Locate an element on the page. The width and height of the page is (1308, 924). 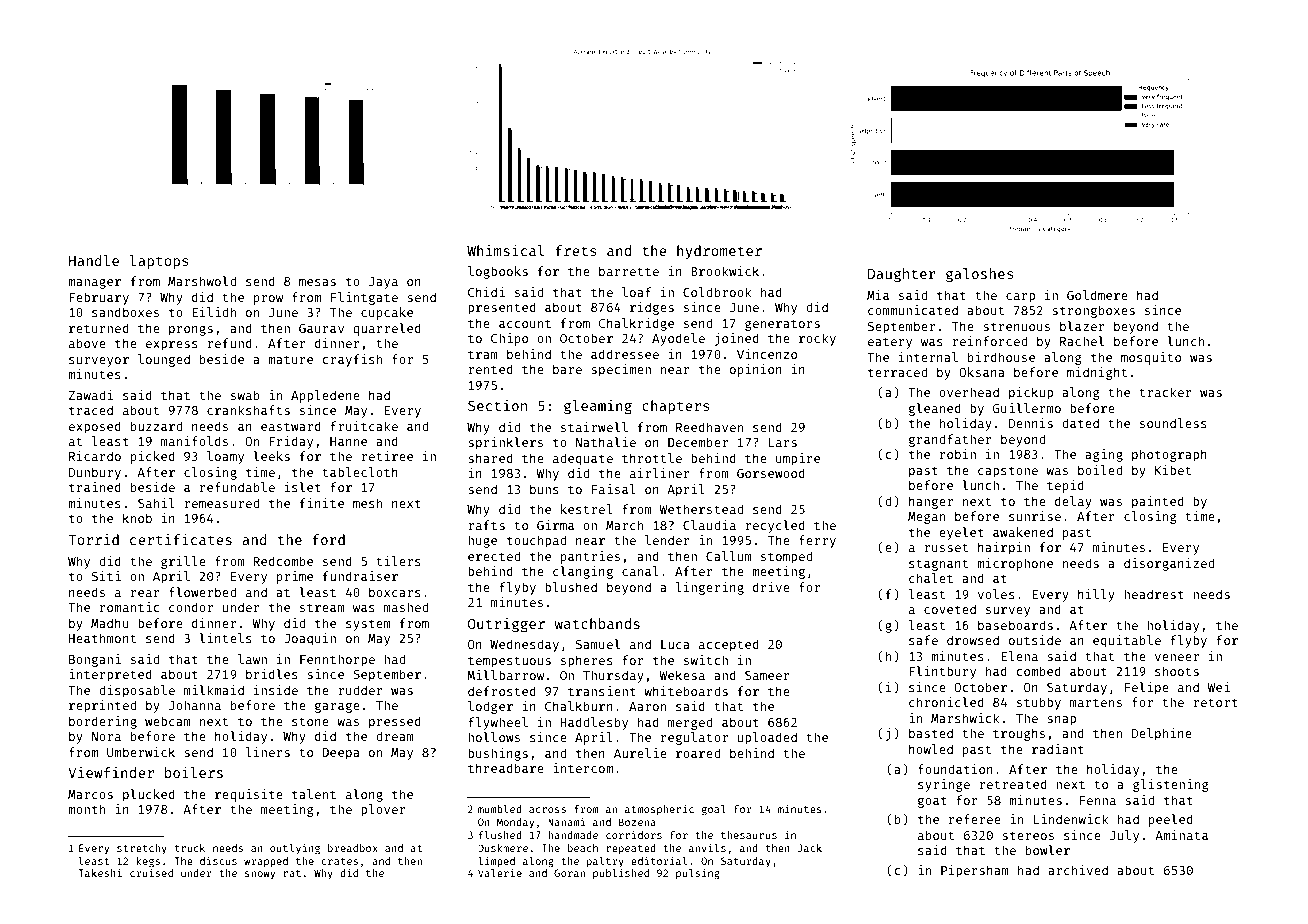
boilers is located at coordinates (194, 772).
